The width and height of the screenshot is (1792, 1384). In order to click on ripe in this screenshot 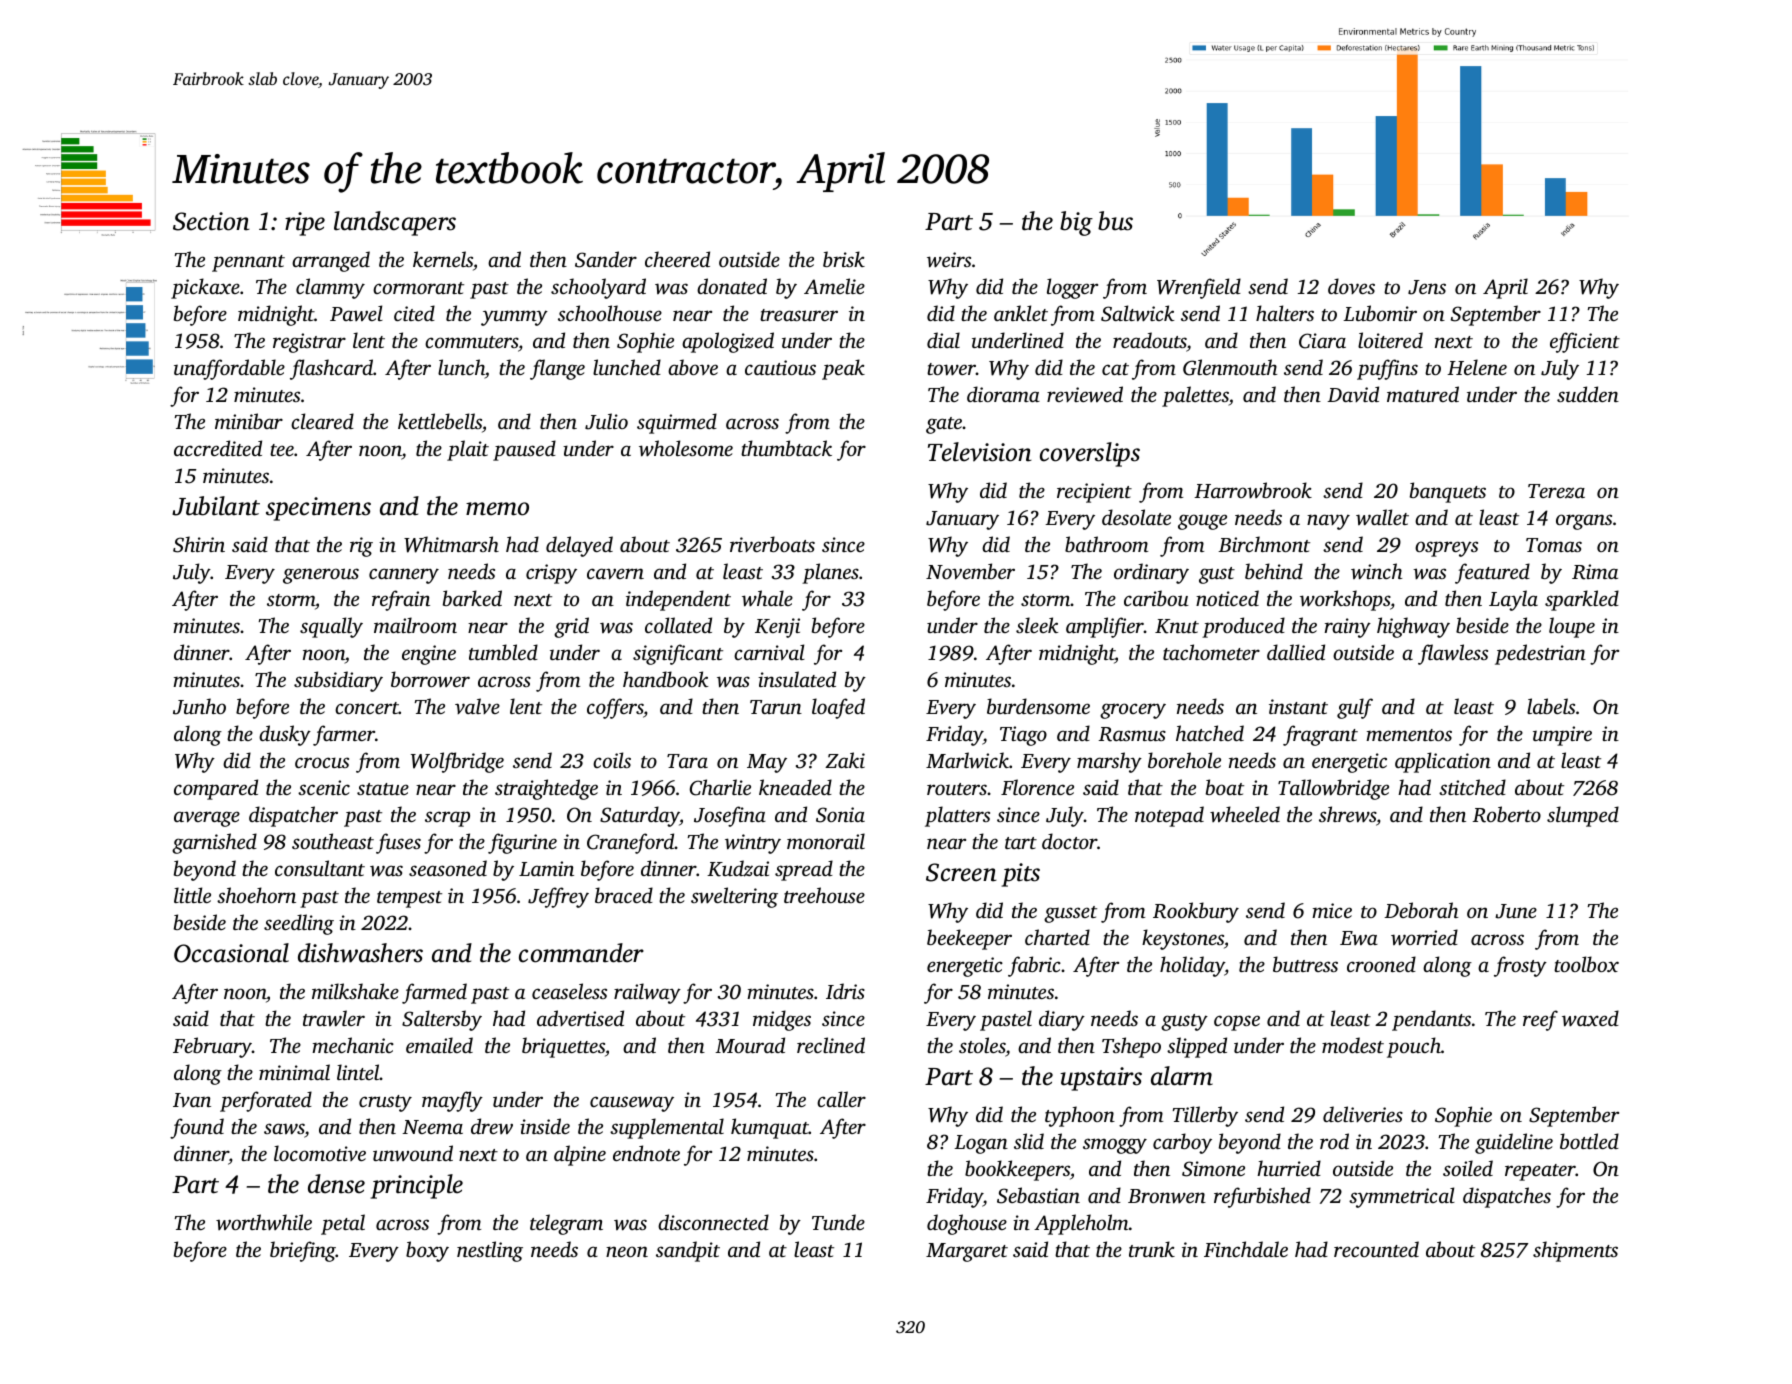, I will do `click(305, 224)`.
